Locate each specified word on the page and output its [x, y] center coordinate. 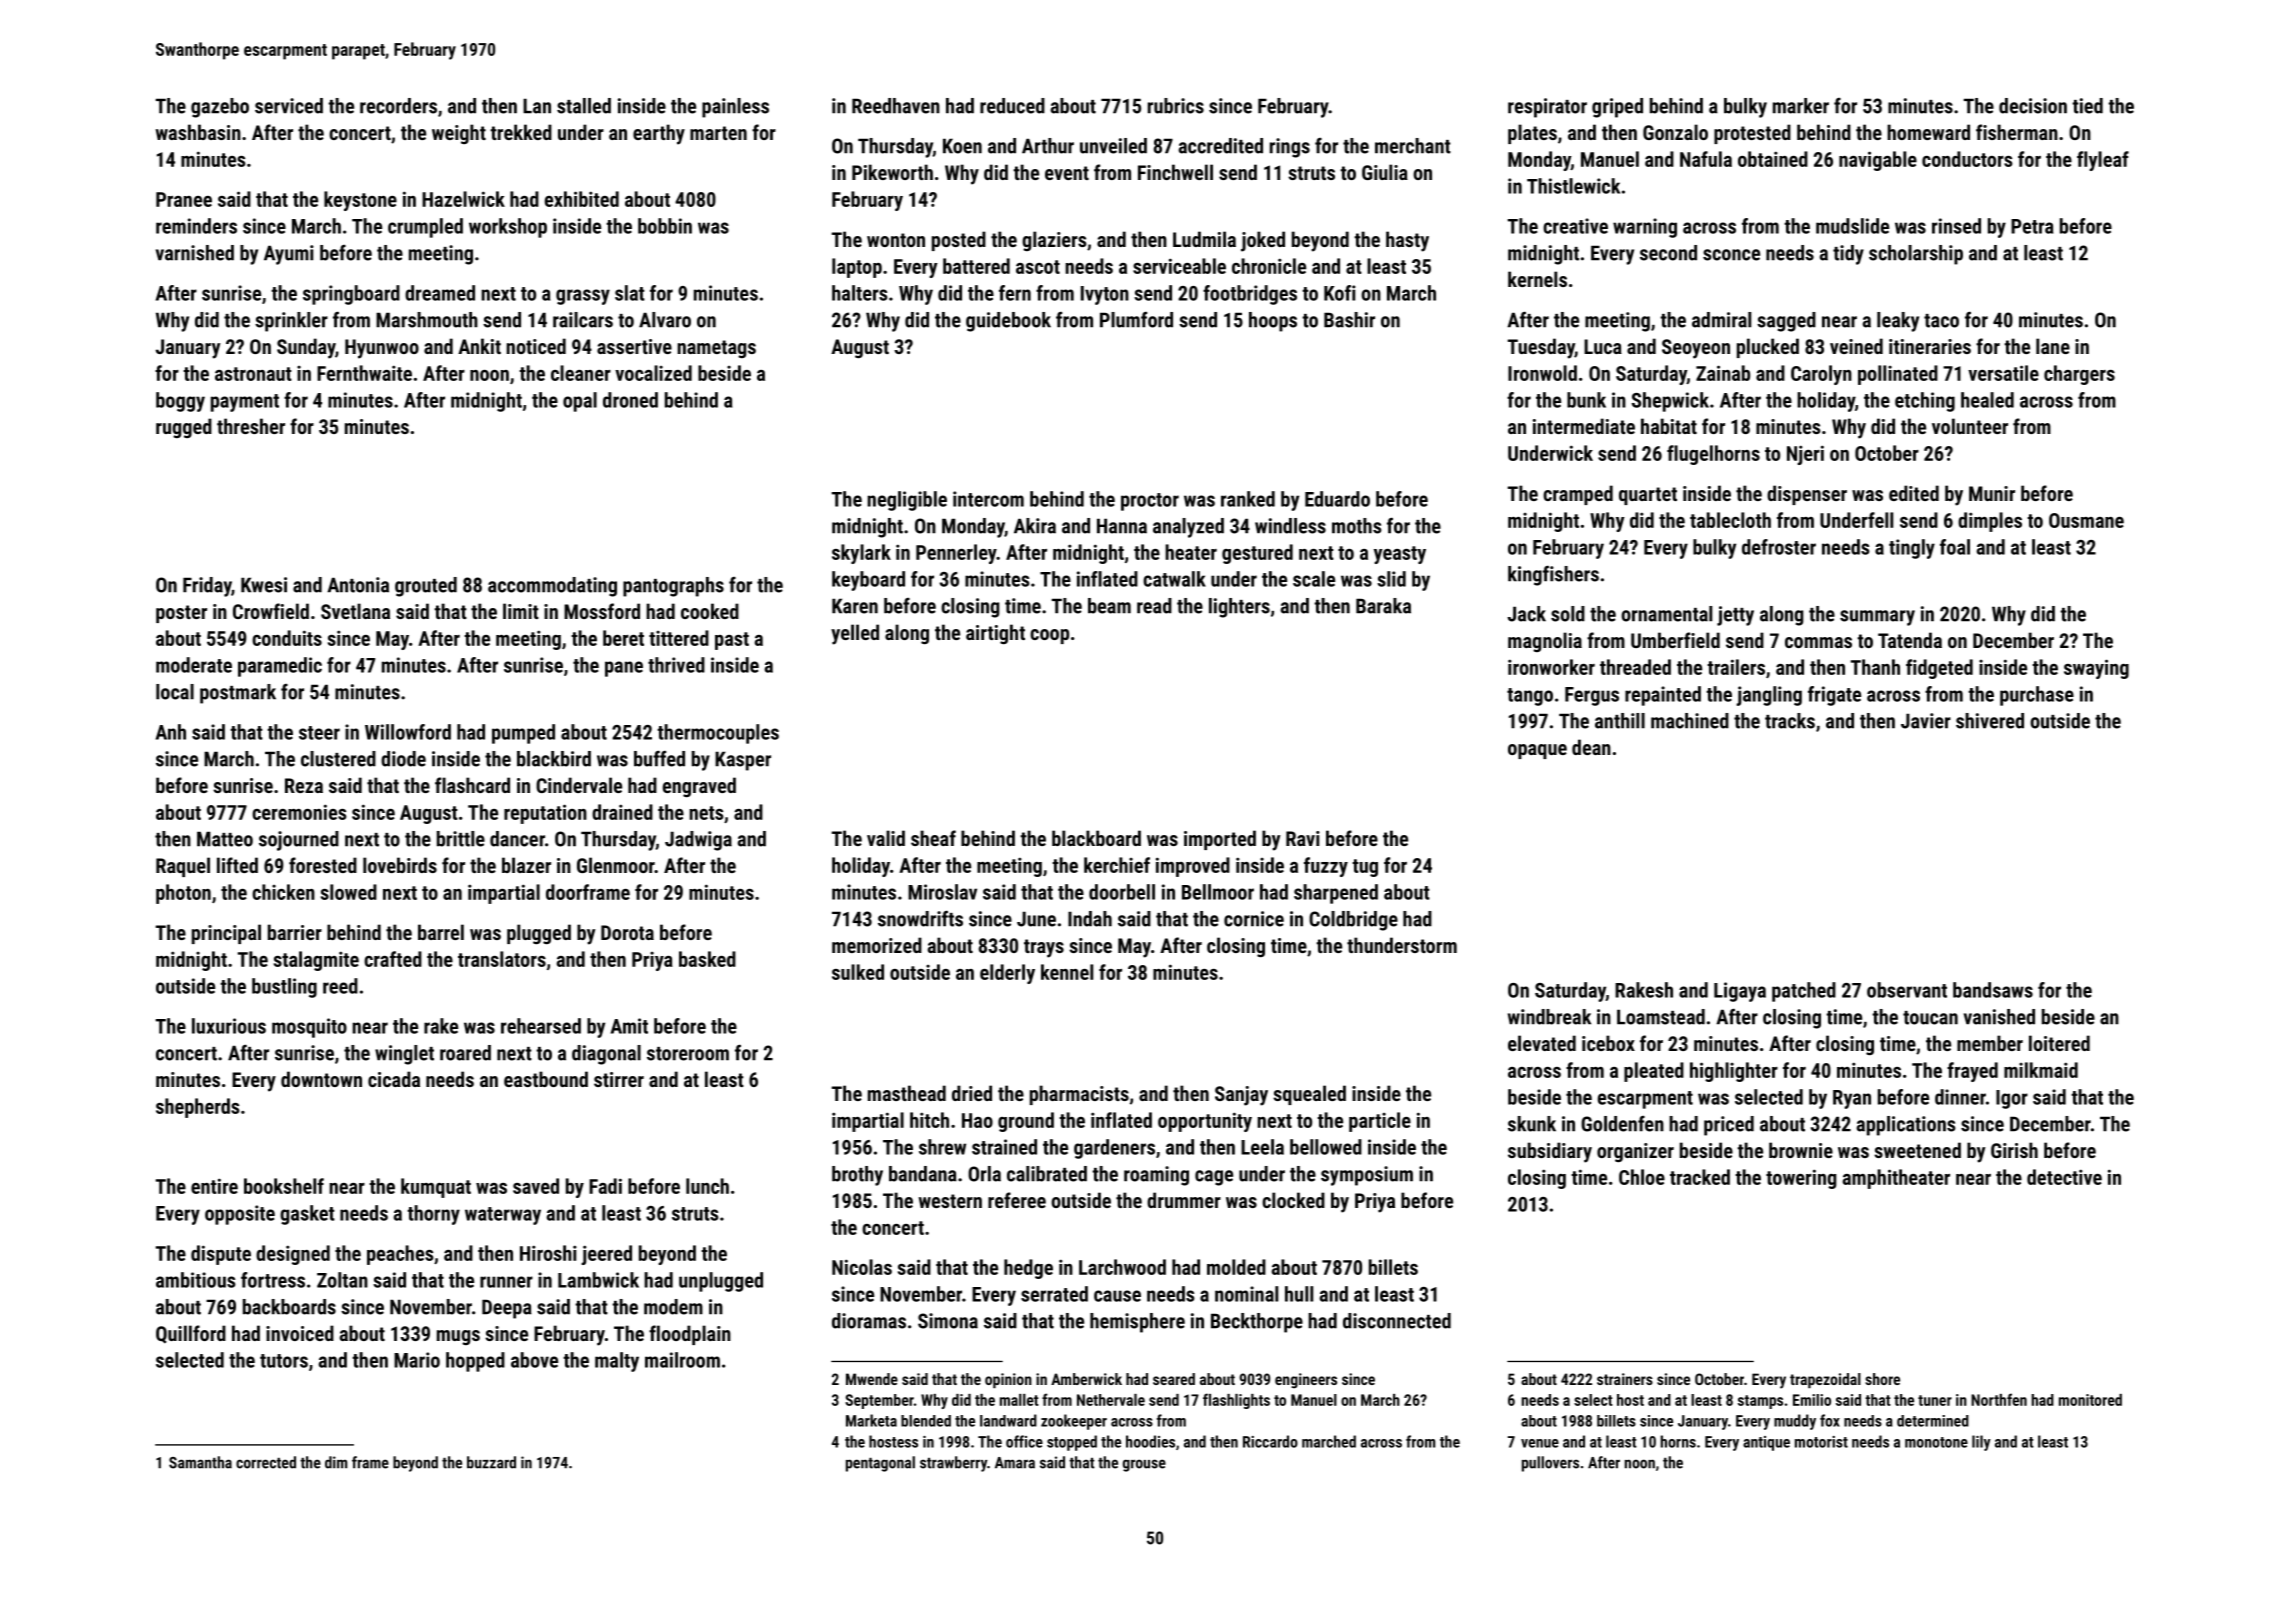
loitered [2059, 1043]
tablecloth [1730, 520]
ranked [1248, 499]
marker [1801, 106]
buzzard [491, 1462]
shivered [1990, 721]
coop [1049, 636]
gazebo [220, 108]
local [175, 692]
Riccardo [1270, 1441]
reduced [1012, 106]
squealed [1309, 1095]
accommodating [552, 587]
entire [214, 1186]
